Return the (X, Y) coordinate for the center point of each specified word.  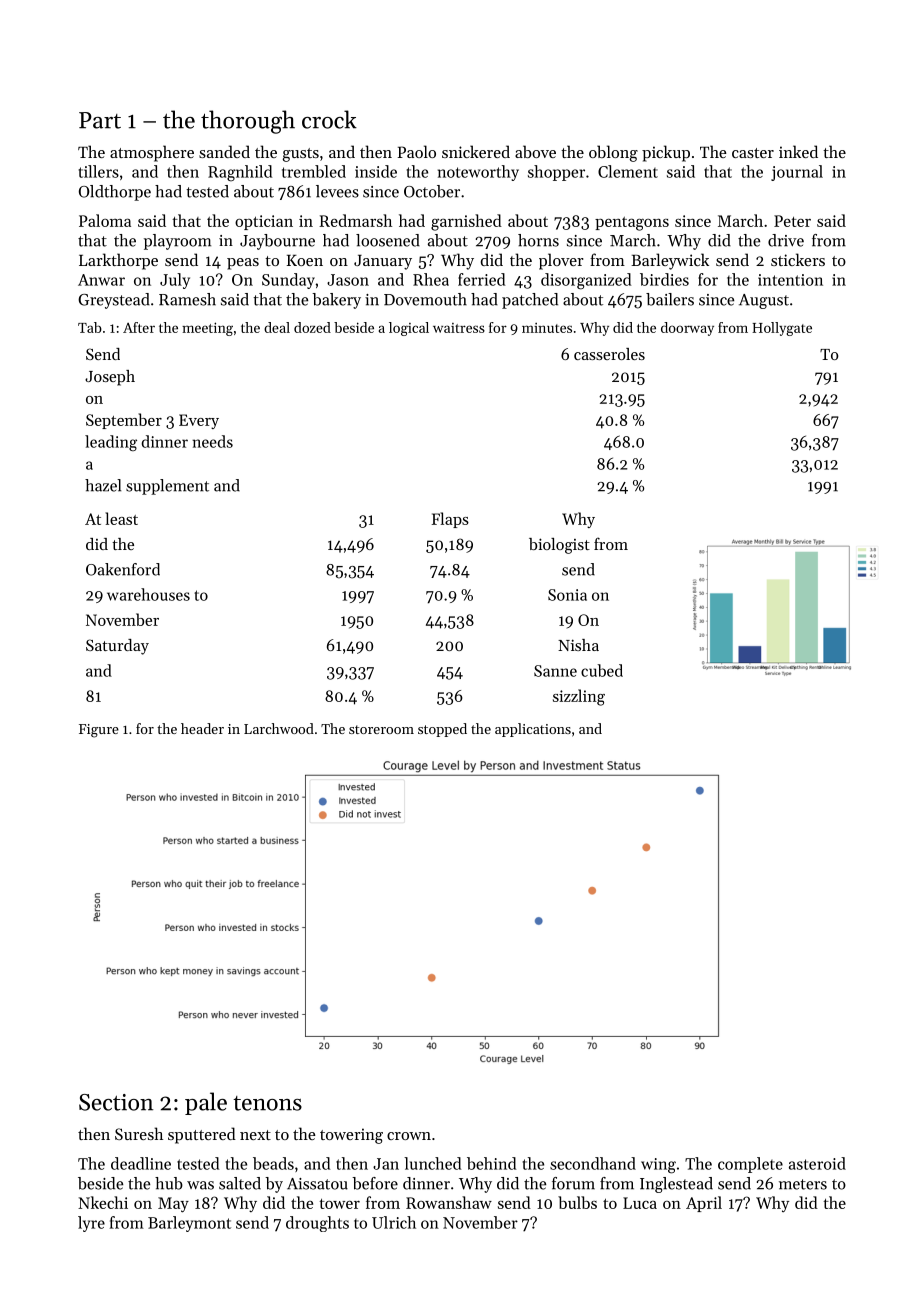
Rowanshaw (449, 1202)
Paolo (417, 151)
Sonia (567, 595)
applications (533, 730)
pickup (666, 153)
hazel (103, 485)
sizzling (579, 697)
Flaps (450, 520)
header (202, 728)
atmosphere (152, 153)
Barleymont (189, 1224)
